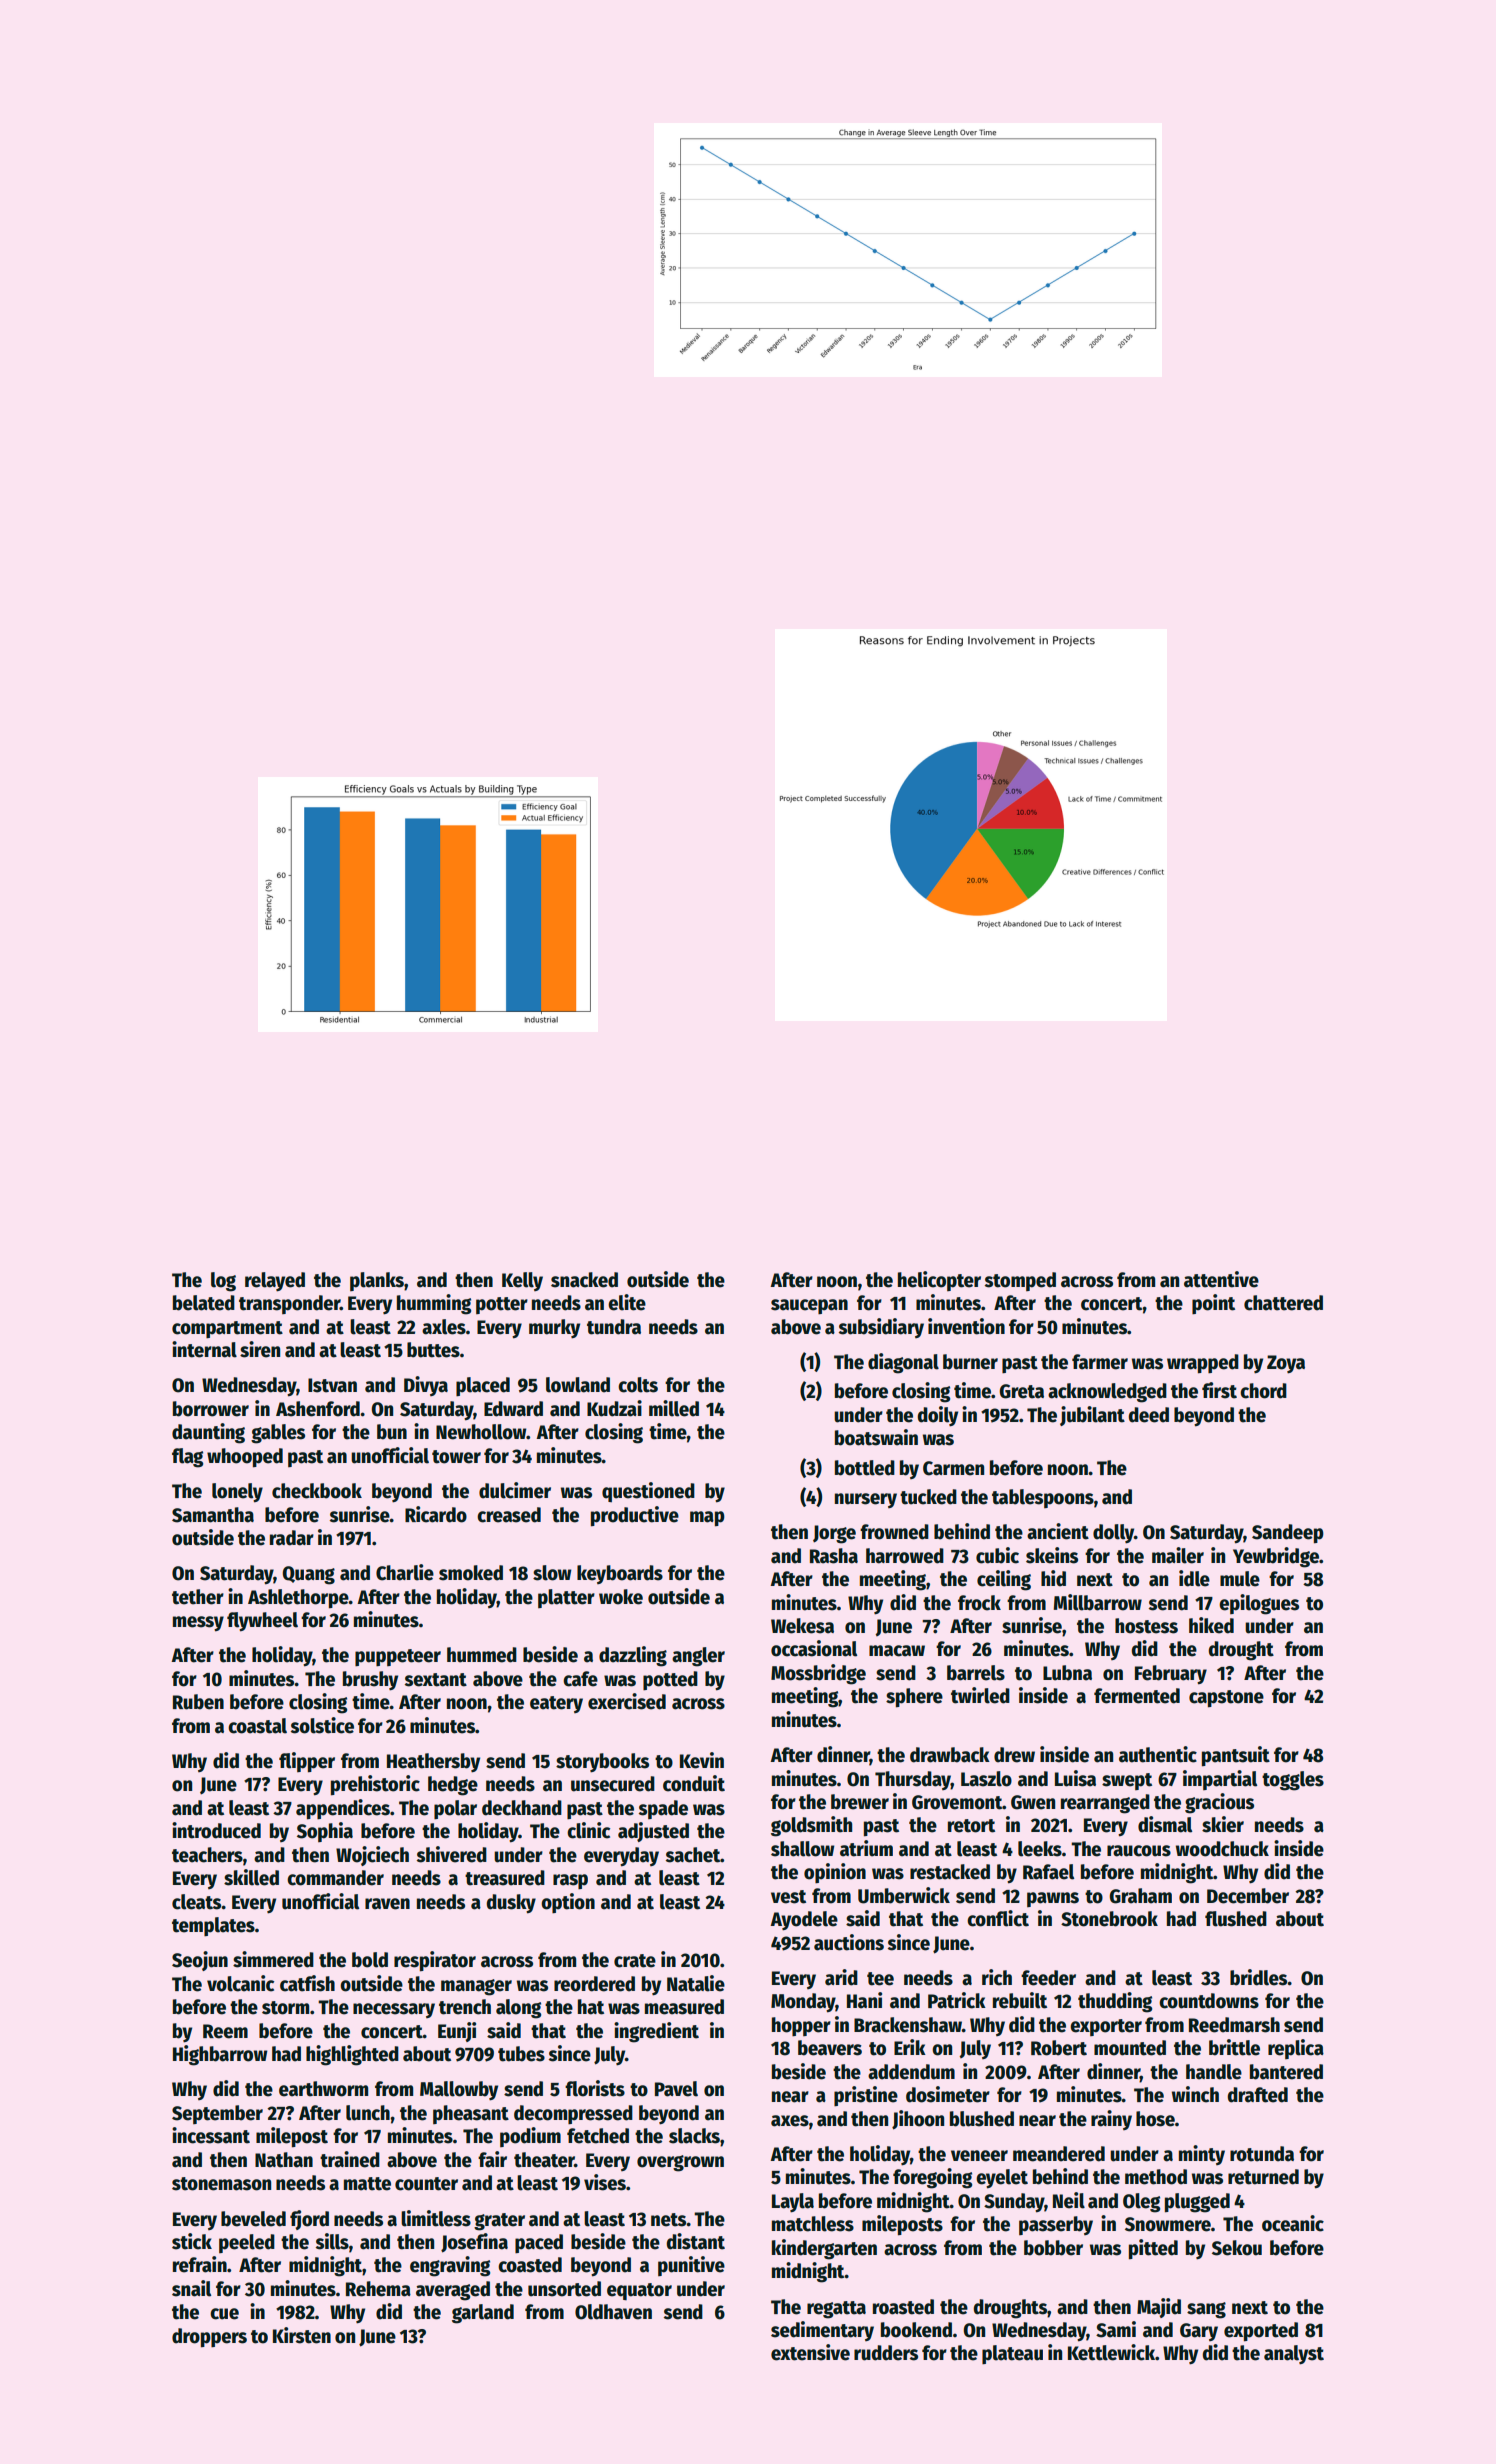 The height and width of the document is (2464, 1496). I want to click on skier, so click(1223, 1824).
